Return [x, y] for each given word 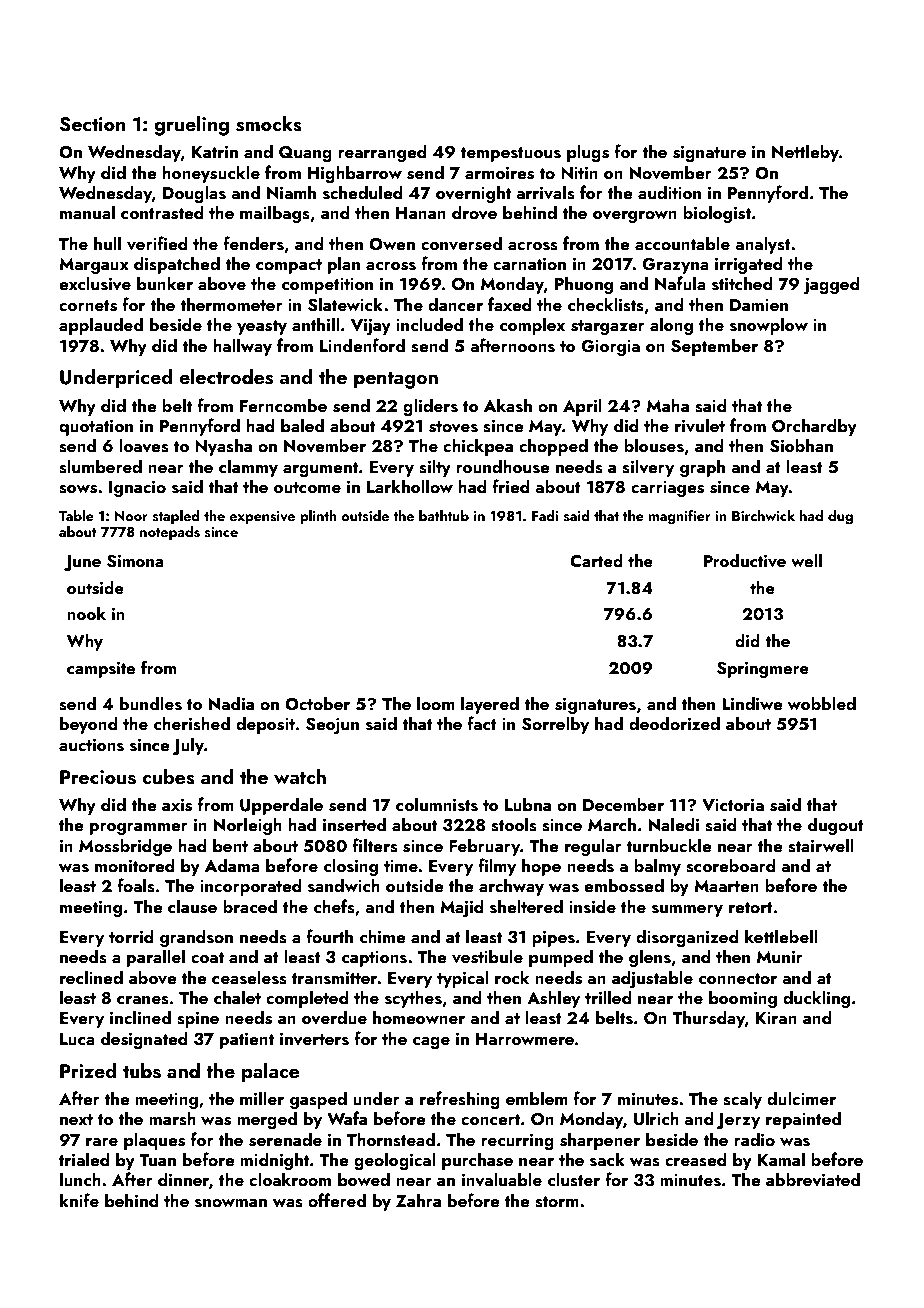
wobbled [821, 703]
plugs [588, 153]
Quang [305, 154]
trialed [84, 1159]
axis [177, 805]
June [82, 563]
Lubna [528, 804]
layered [490, 705]
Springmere [763, 670]
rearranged [382, 153]
